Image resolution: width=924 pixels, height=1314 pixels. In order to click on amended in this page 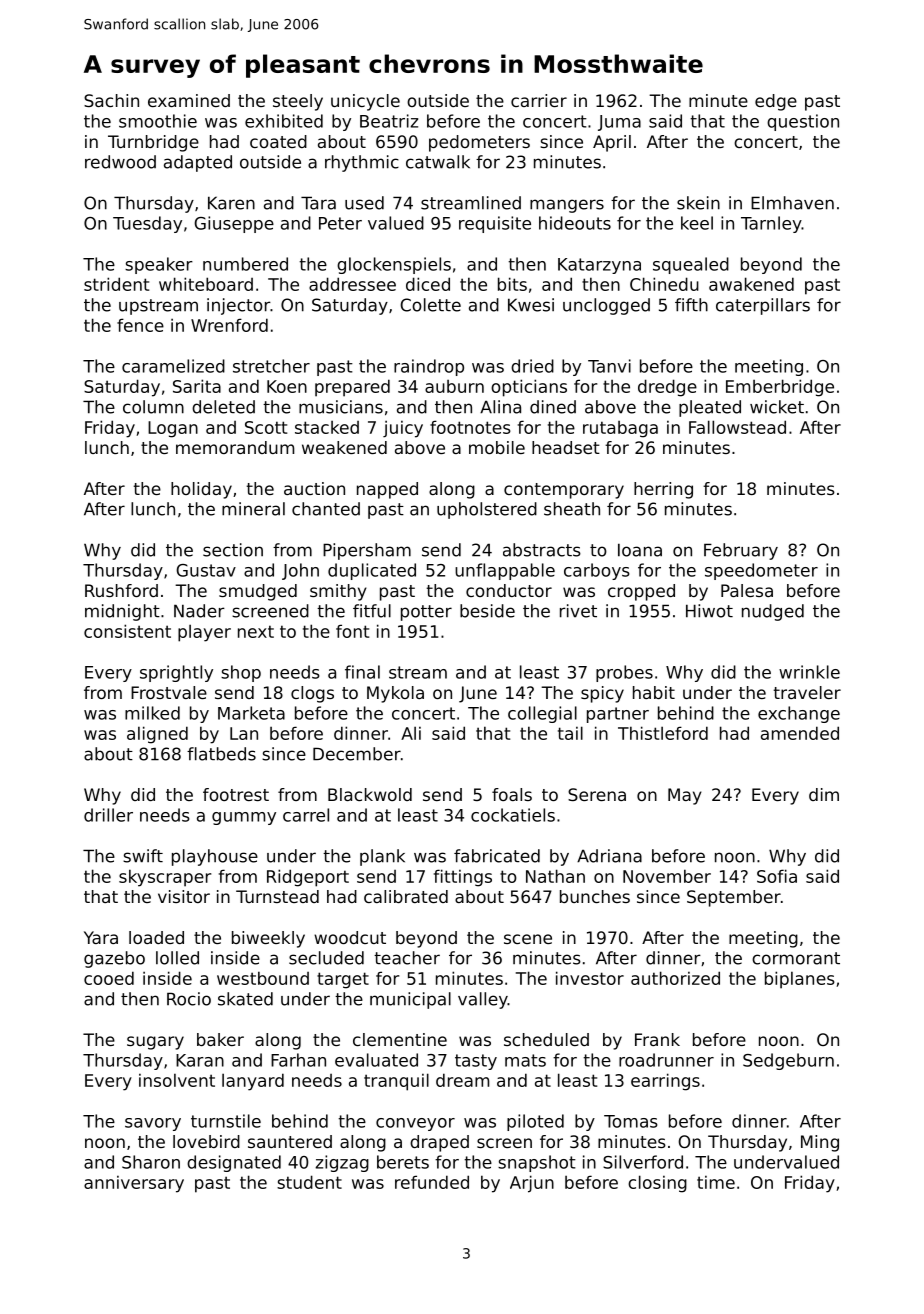, I will do `click(800, 733)`.
